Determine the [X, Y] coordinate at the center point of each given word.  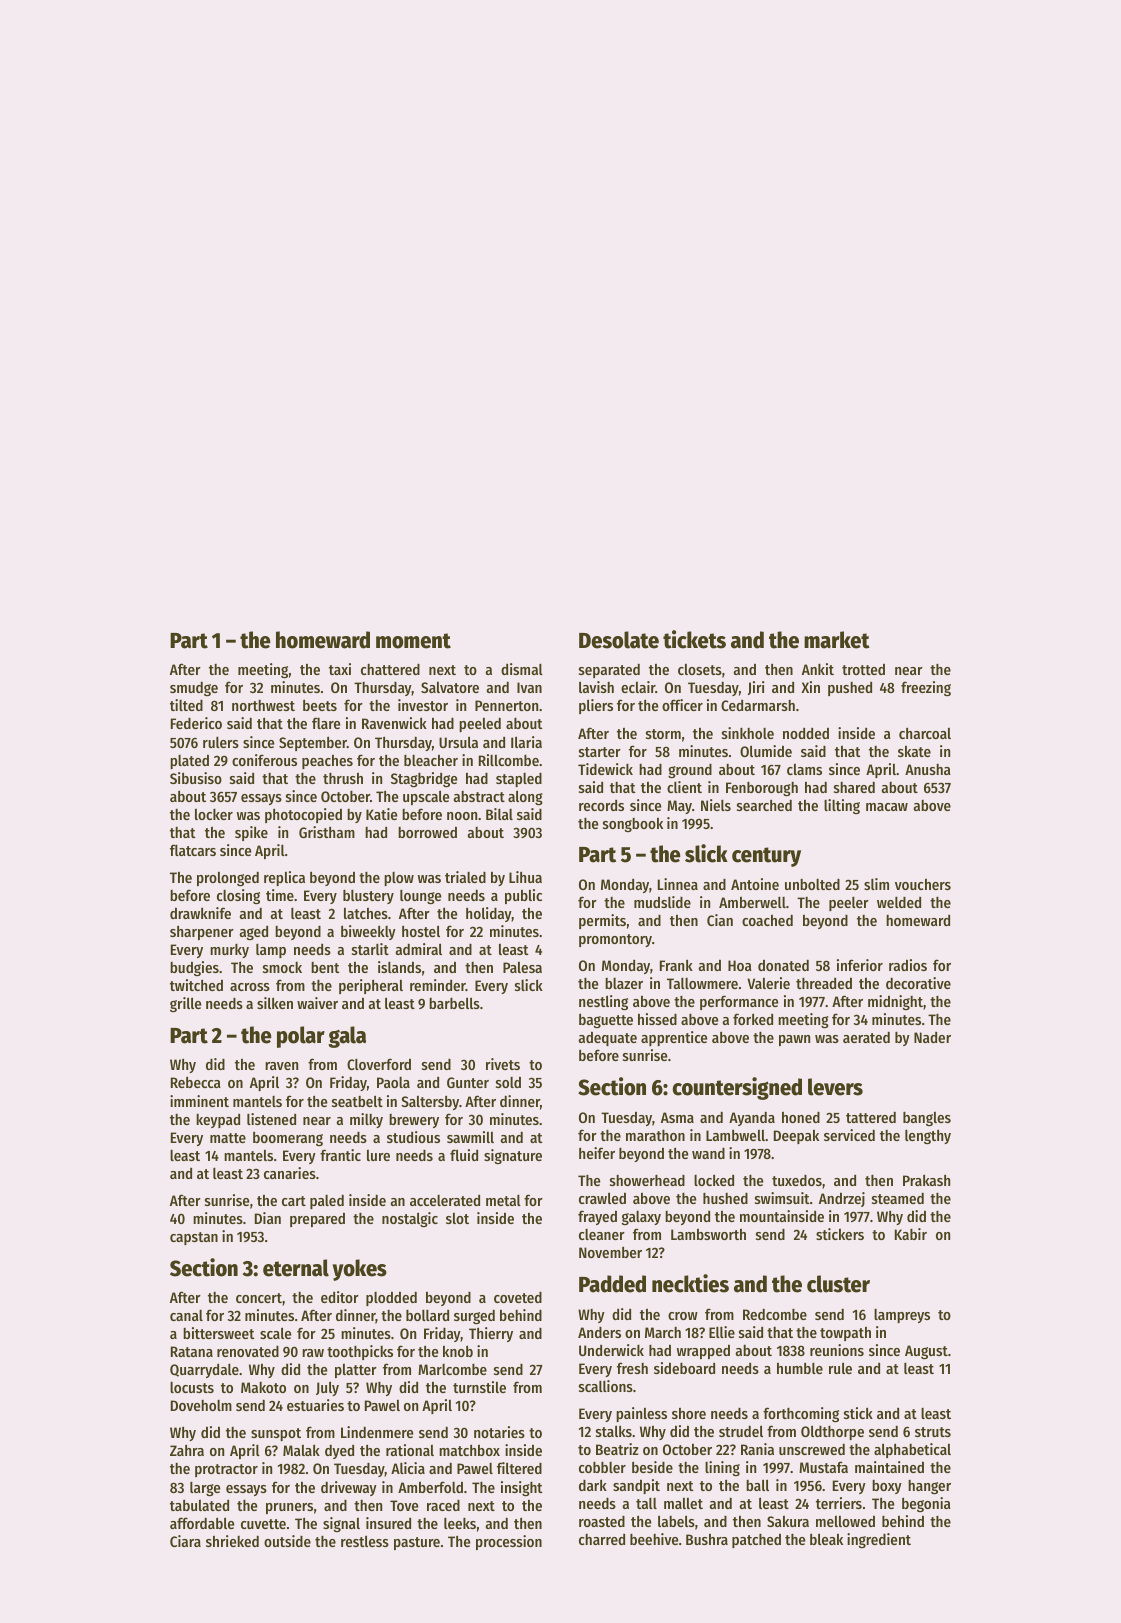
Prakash [926, 1180]
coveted [518, 1297]
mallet [683, 1503]
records [601, 805]
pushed [850, 689]
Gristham [327, 832]
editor [340, 1297]
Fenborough [762, 789]
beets [320, 705]
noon [462, 816]
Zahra [187, 1450]
